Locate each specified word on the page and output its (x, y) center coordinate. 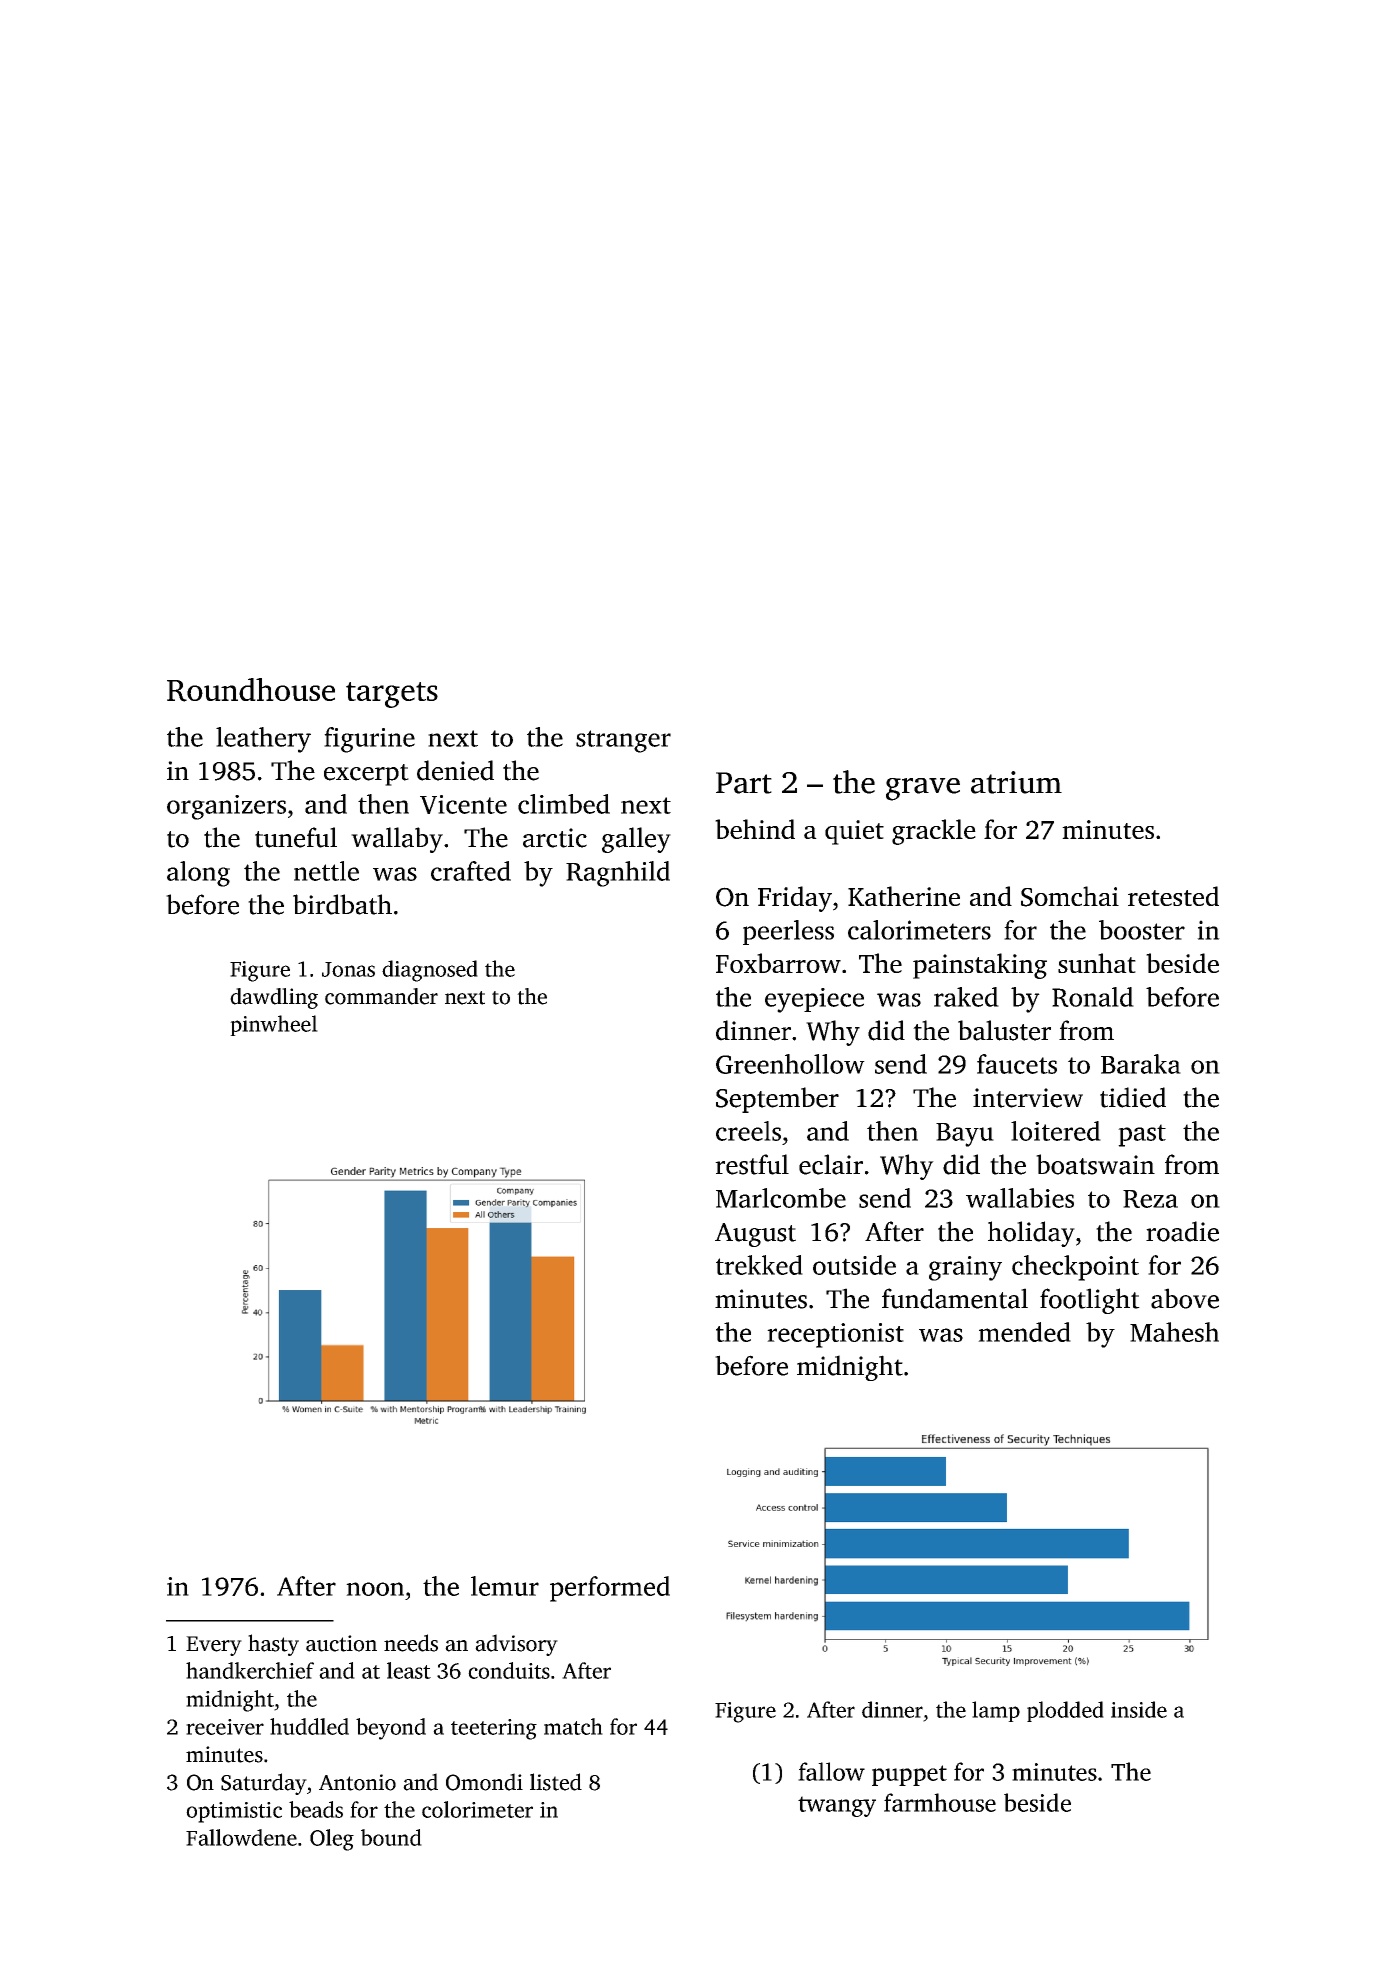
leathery (263, 740)
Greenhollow (790, 1064)
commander (381, 996)
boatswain (1095, 1164)
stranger (623, 741)
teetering (494, 1729)
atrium (1016, 782)
